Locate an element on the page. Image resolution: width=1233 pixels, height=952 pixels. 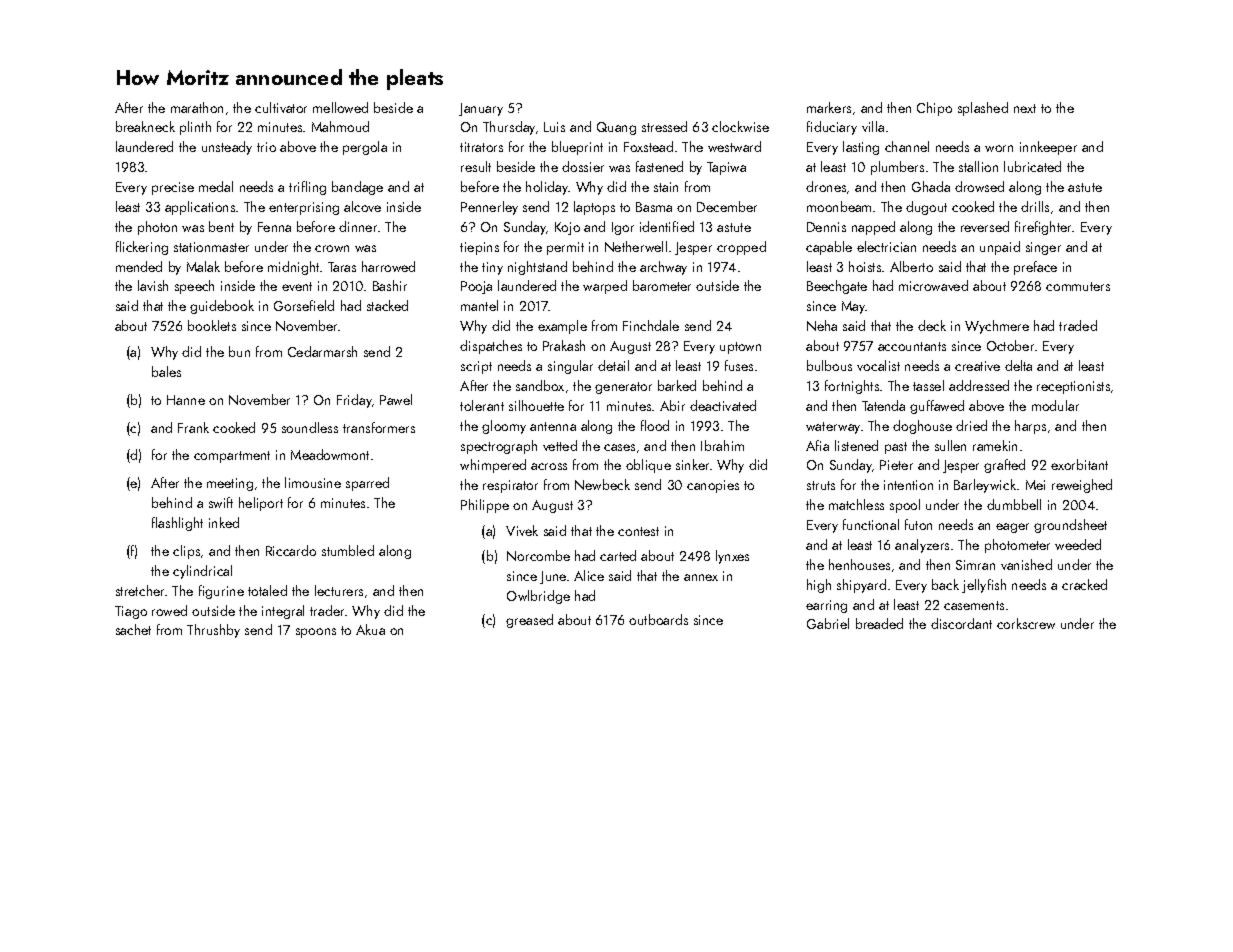
antenna is located at coordinates (553, 426).
